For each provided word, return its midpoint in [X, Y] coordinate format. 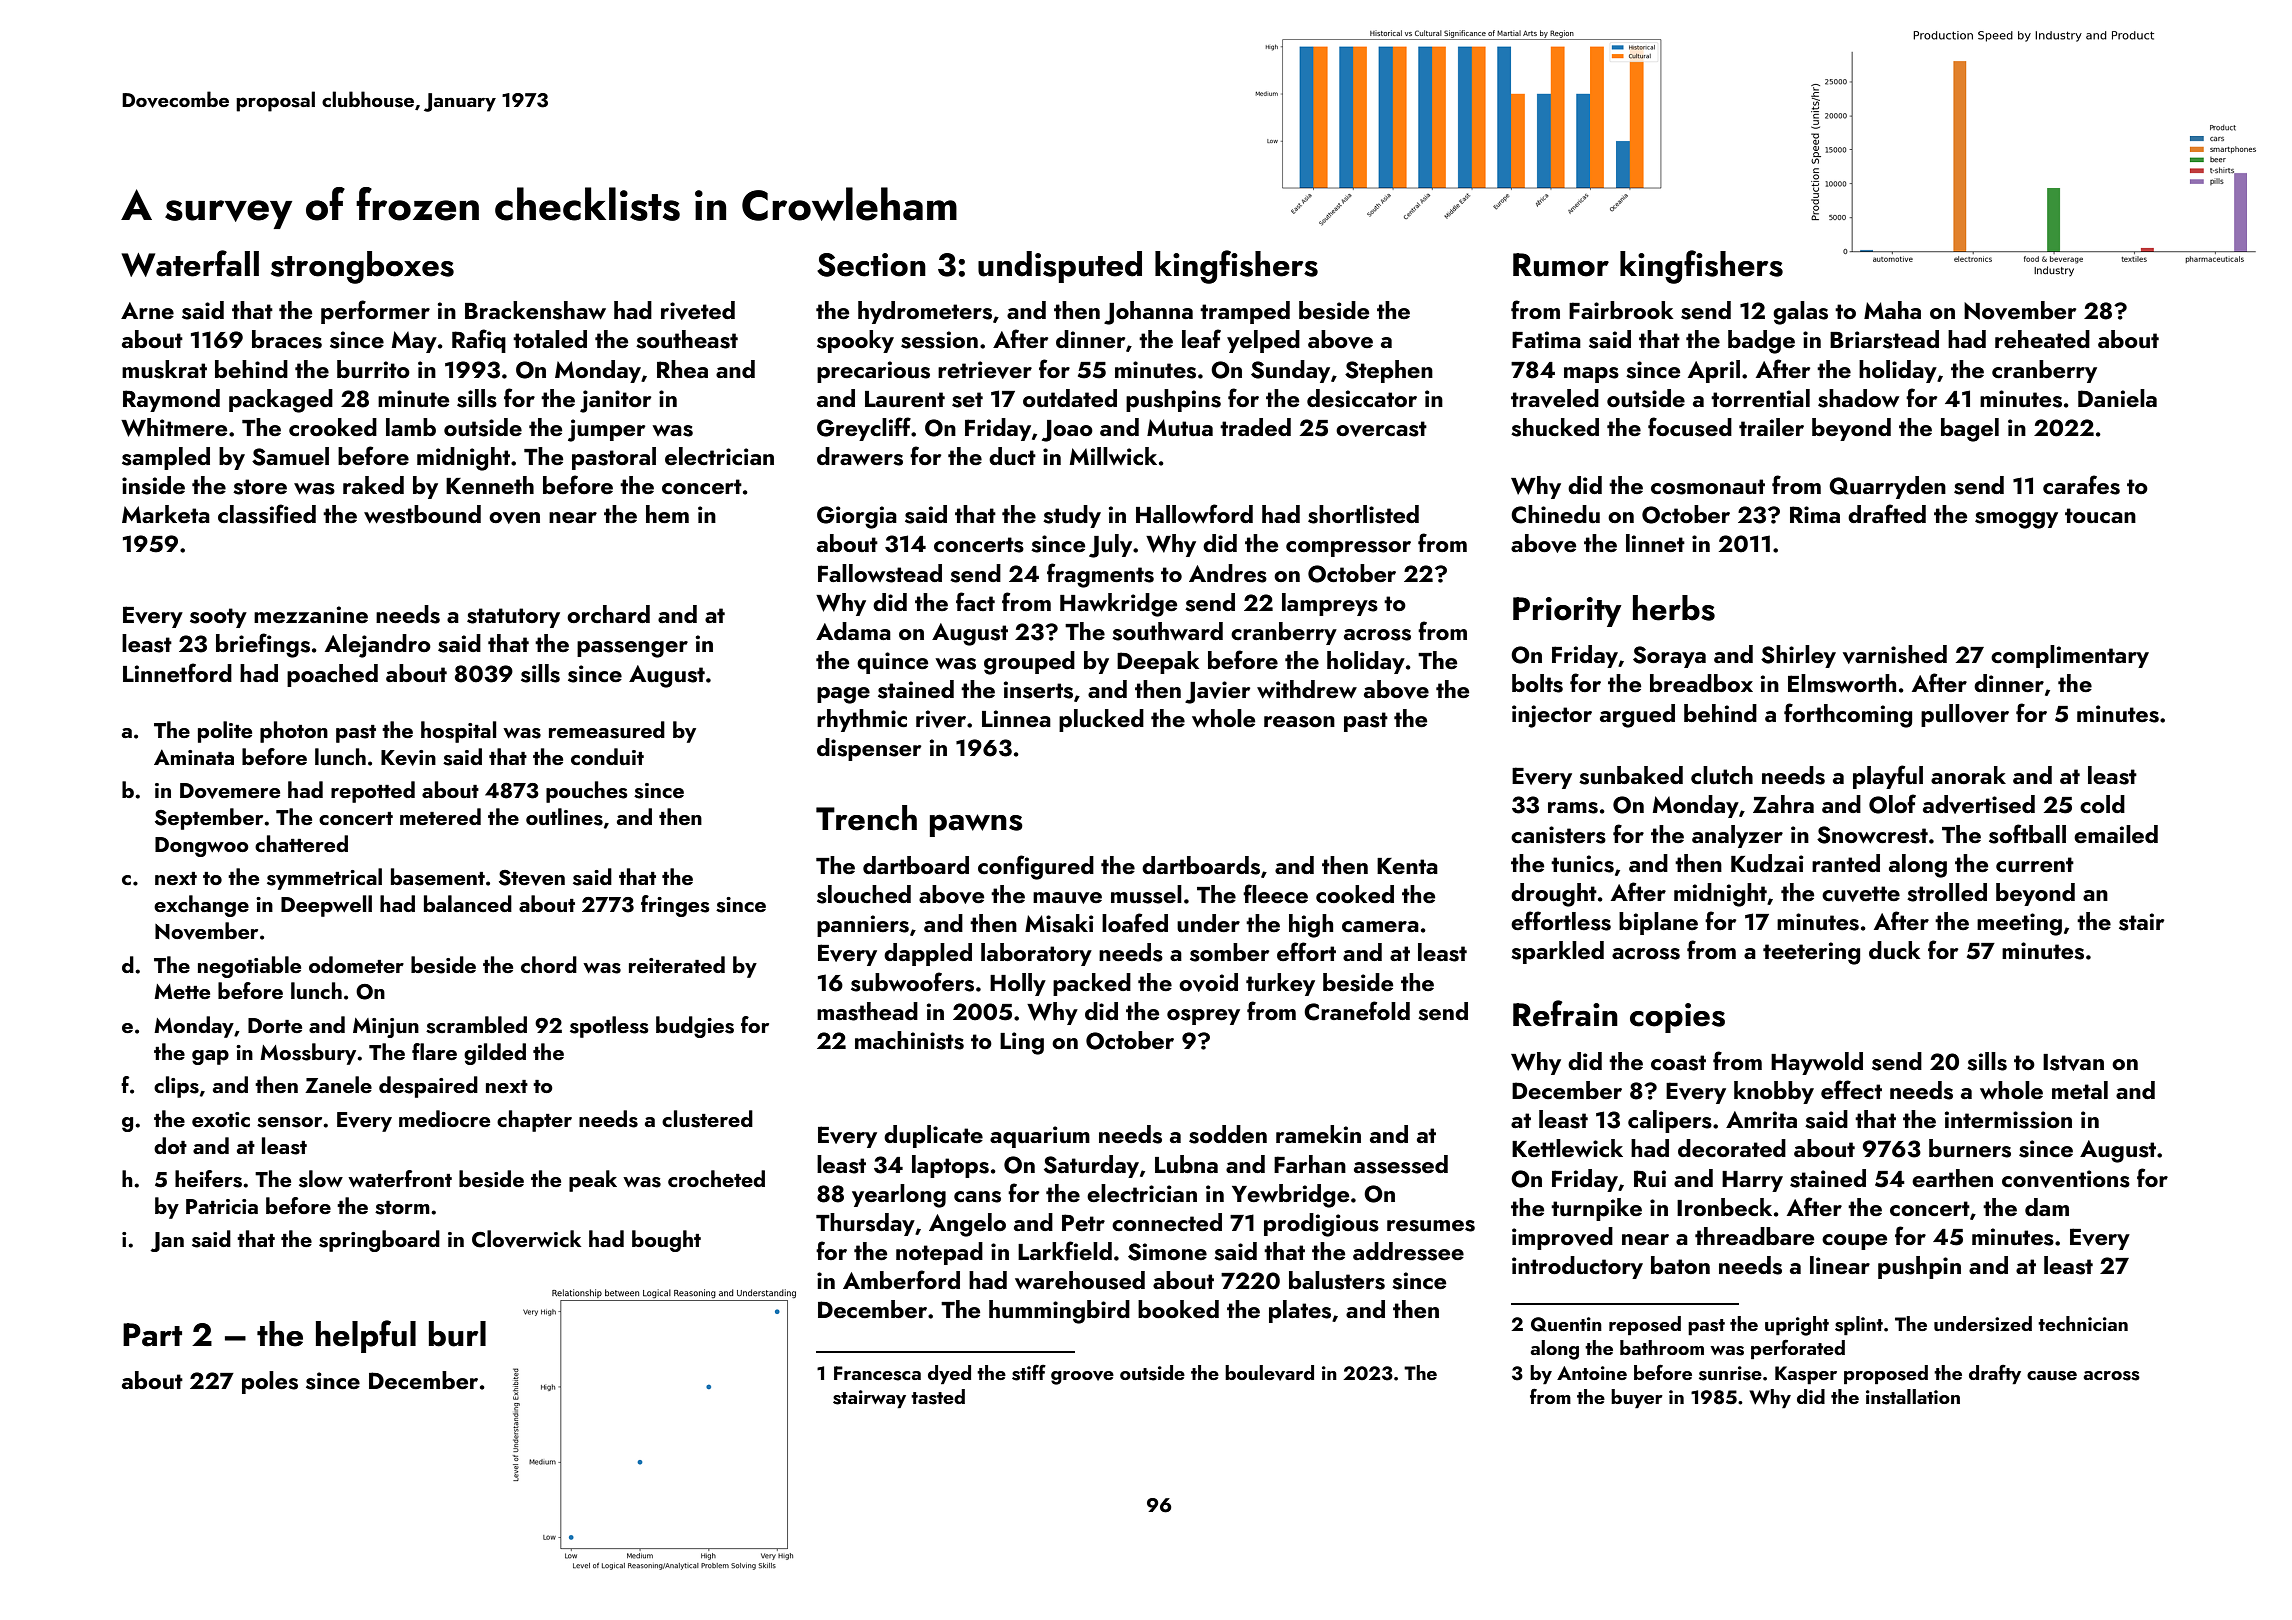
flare [434, 1051]
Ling [1022, 1043]
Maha [1892, 310]
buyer [1637, 1398]
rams [1573, 808]
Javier [1217, 692]
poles [270, 1382]
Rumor [1561, 265]
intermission [2008, 1120]
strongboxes [362, 267]
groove [1082, 1378]
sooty [218, 618]
